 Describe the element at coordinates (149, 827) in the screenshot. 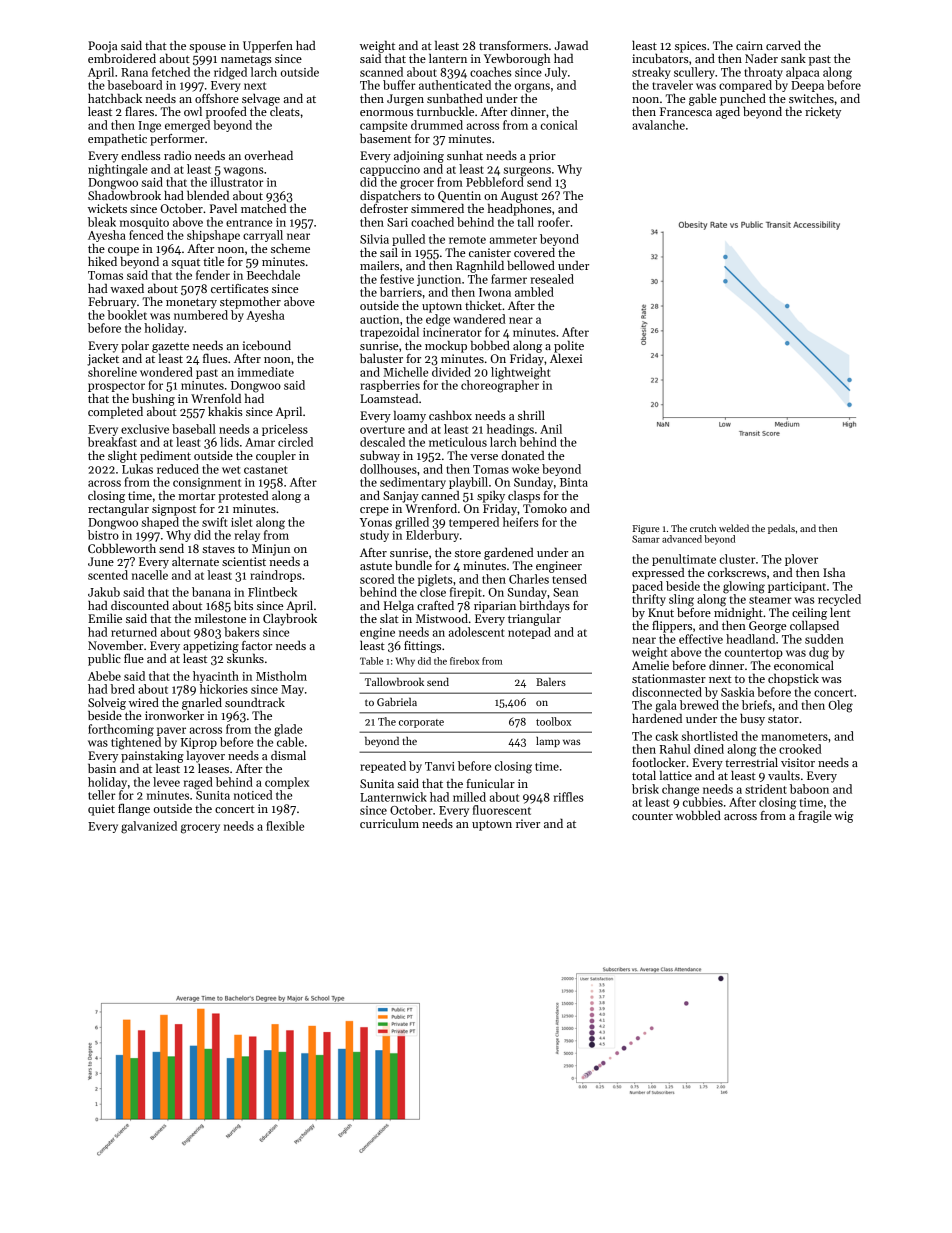

I see `galvanized` at that location.
